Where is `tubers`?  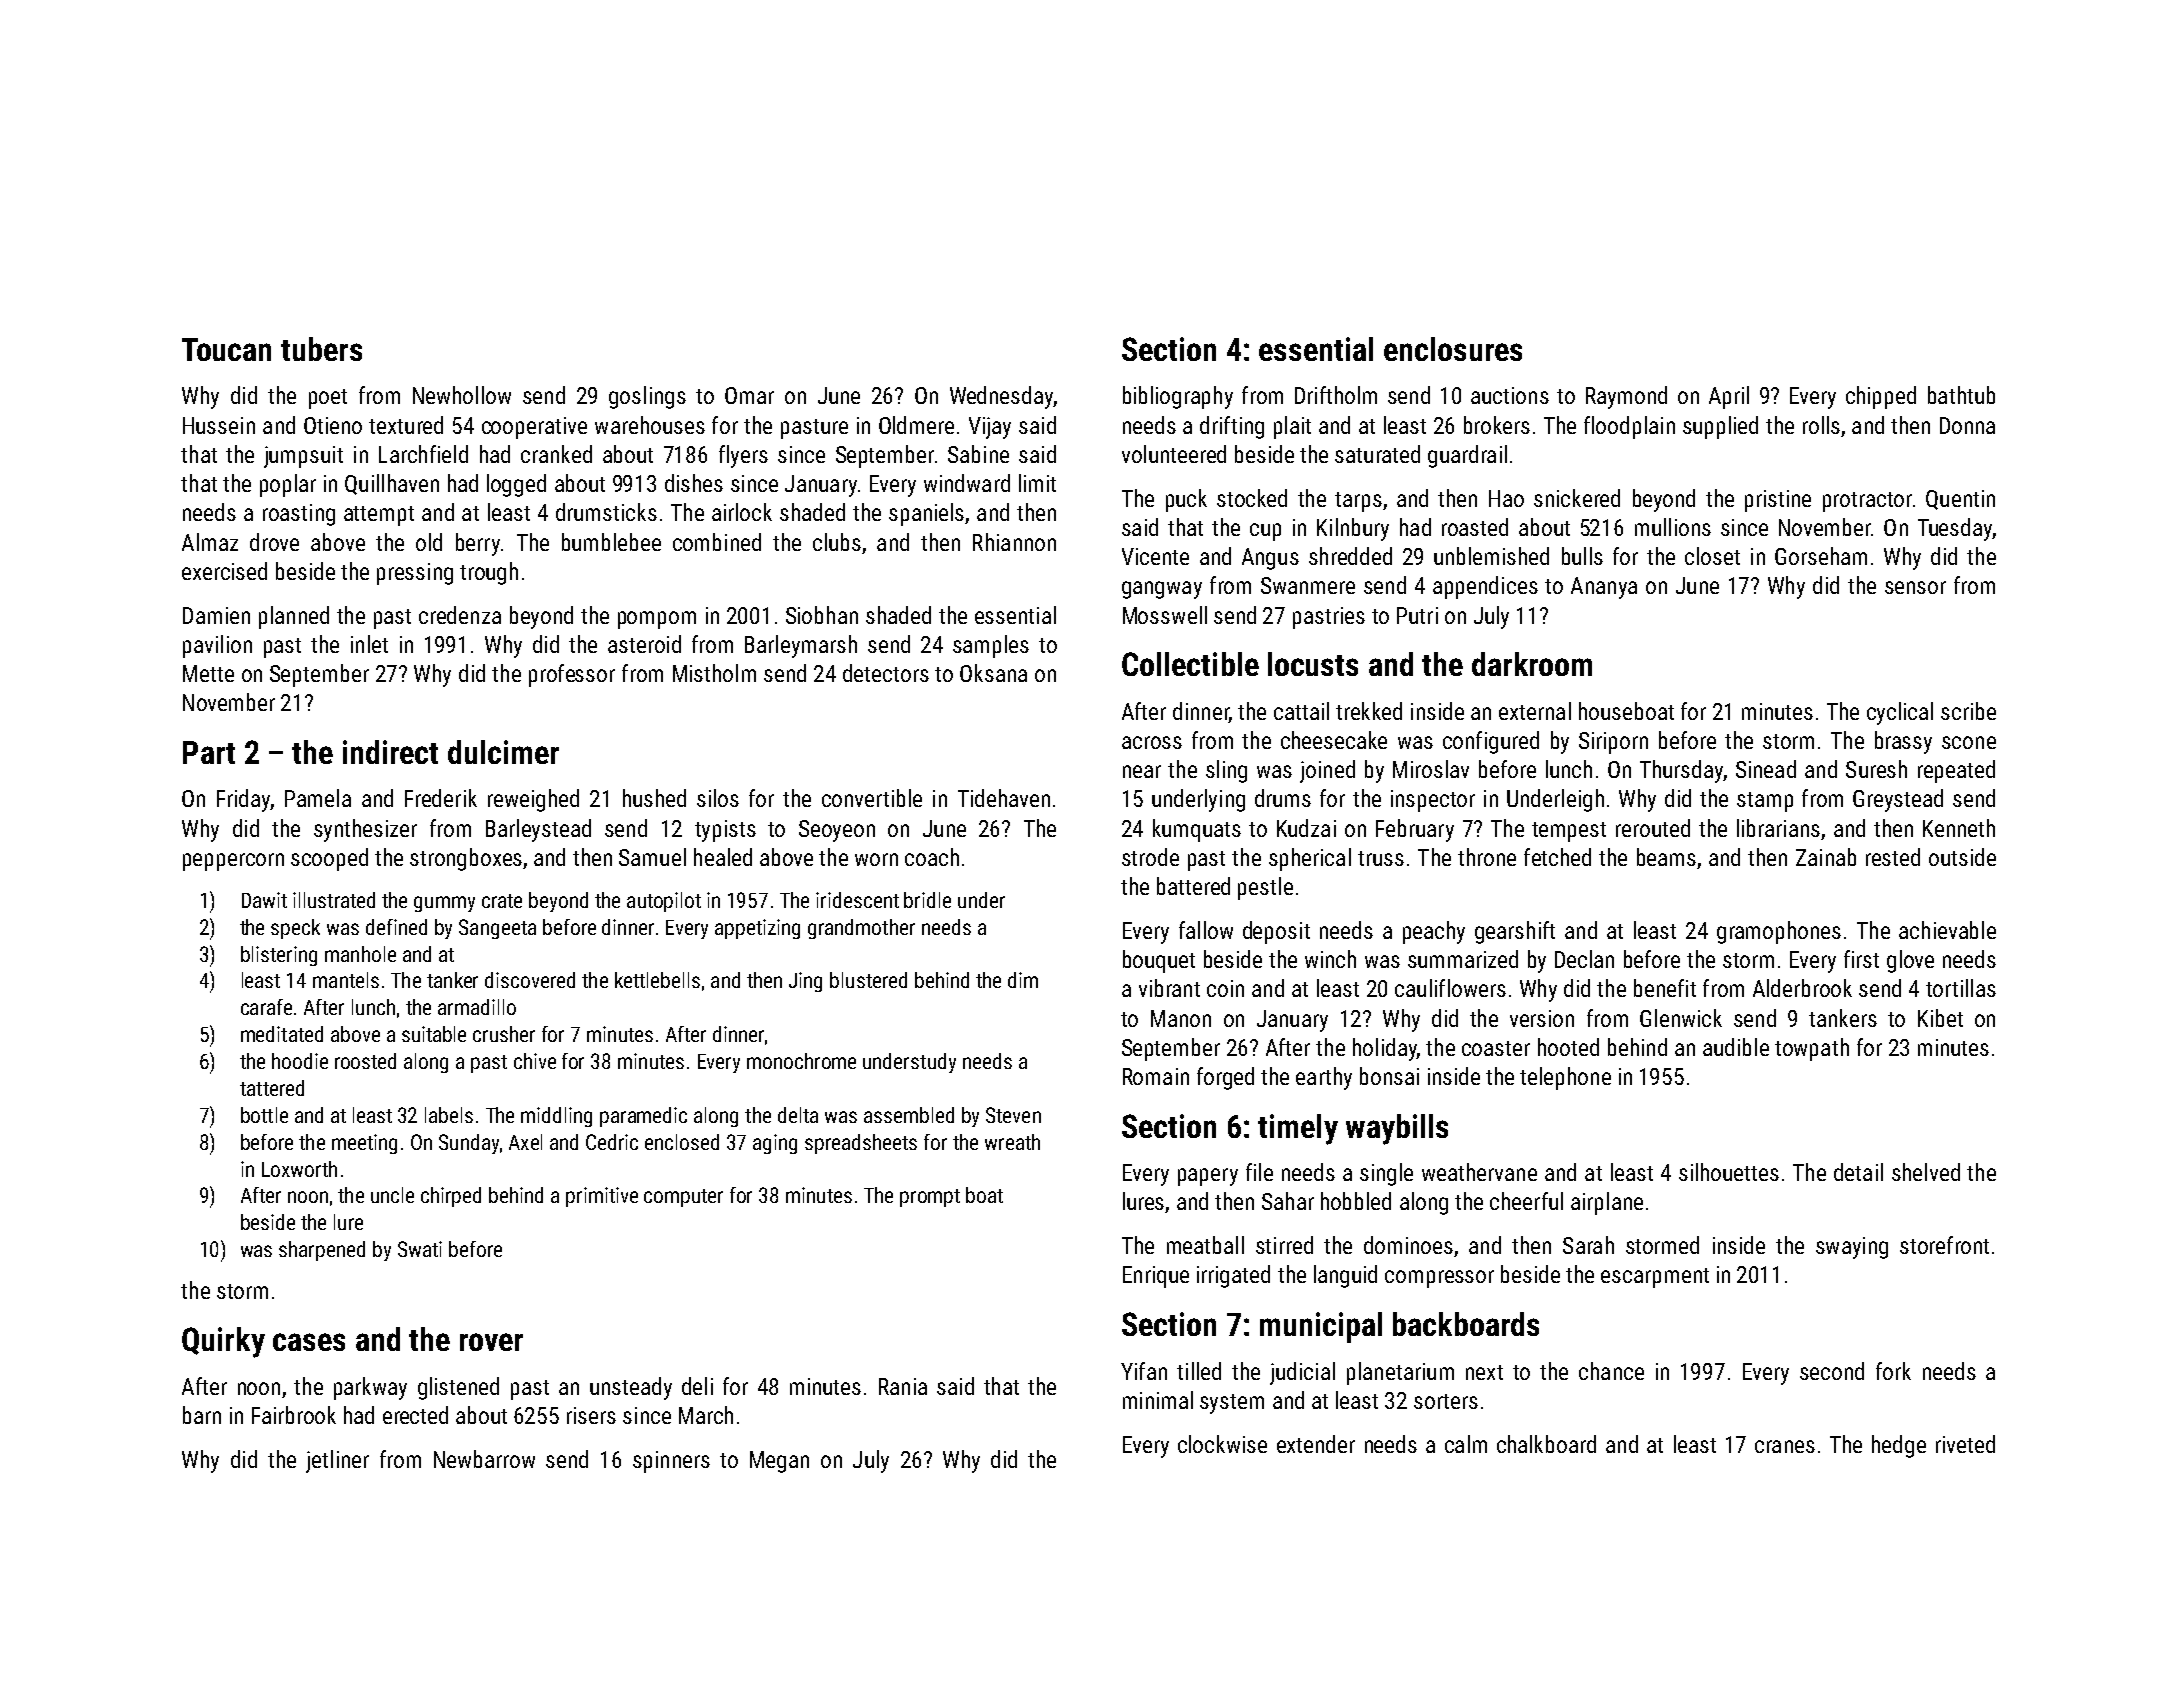
tubers is located at coordinates (321, 349).
